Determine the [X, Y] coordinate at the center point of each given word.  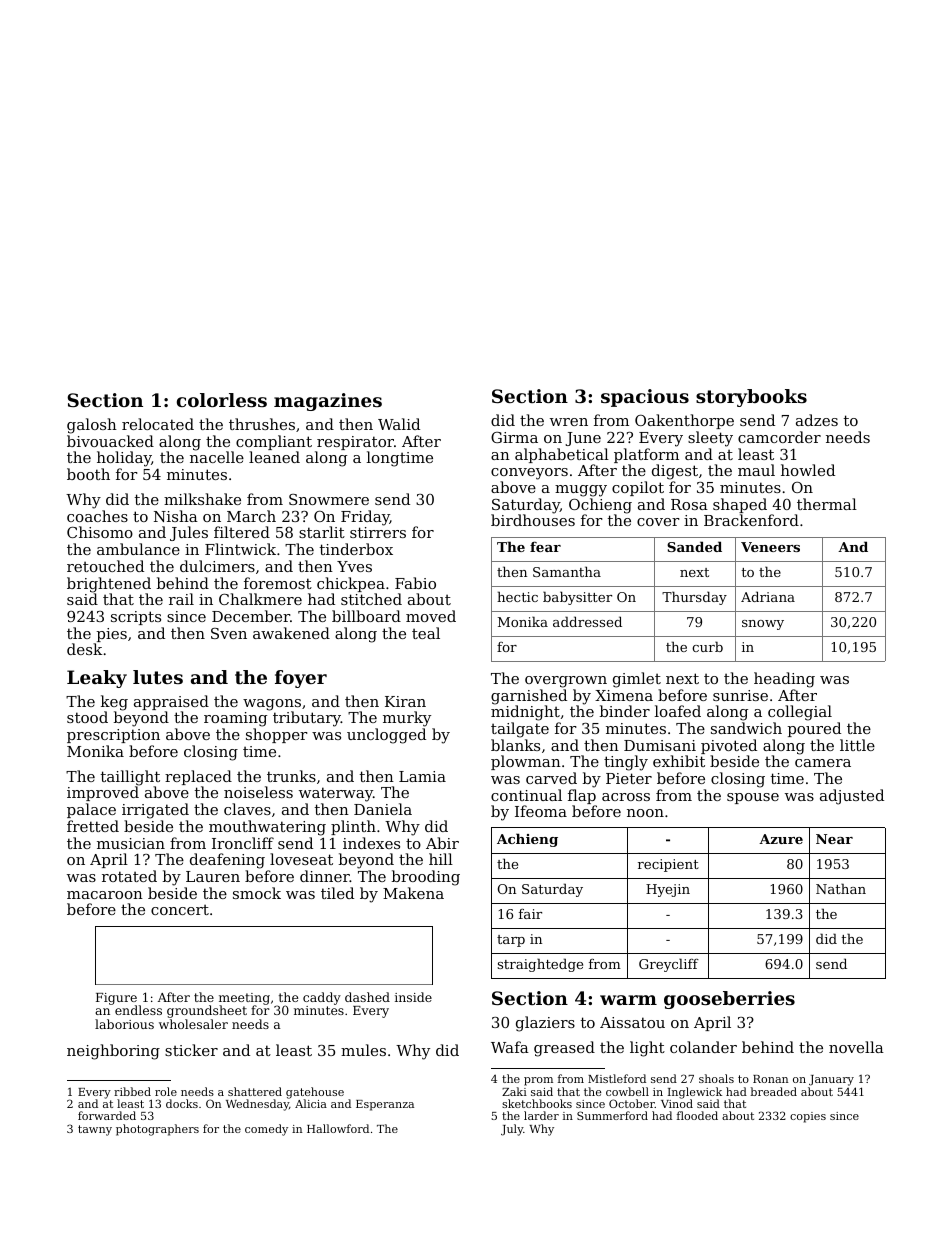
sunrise [740, 695]
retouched [105, 566]
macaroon [105, 895]
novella [856, 1047]
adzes [817, 420]
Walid [399, 424]
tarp [511, 941]
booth [88, 474]
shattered [255, 1091]
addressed [587, 621]
